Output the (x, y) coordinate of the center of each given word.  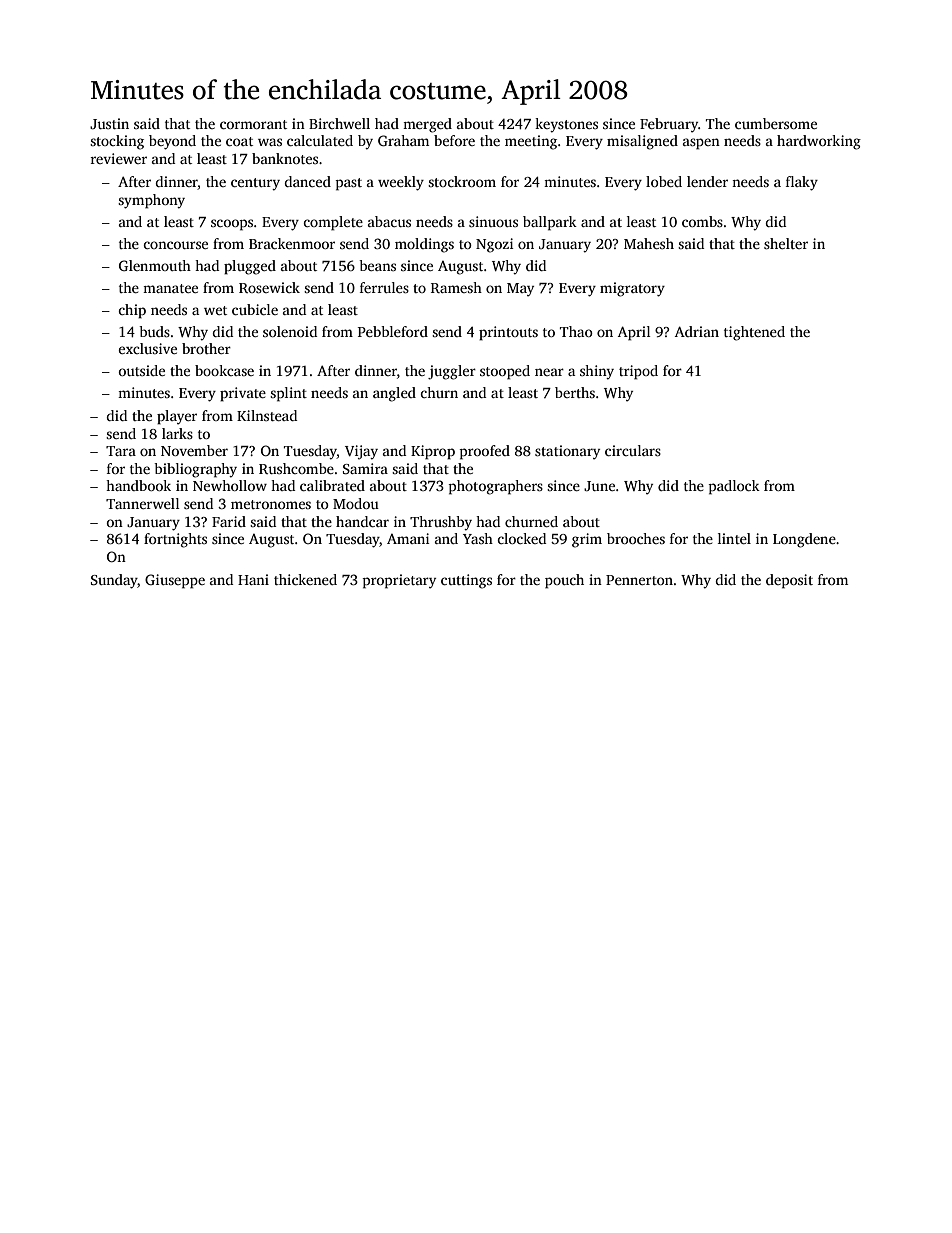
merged (427, 125)
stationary (567, 452)
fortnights (175, 540)
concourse (175, 245)
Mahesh (649, 243)
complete (333, 223)
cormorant (253, 124)
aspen (701, 144)
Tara (121, 451)
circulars (633, 450)
